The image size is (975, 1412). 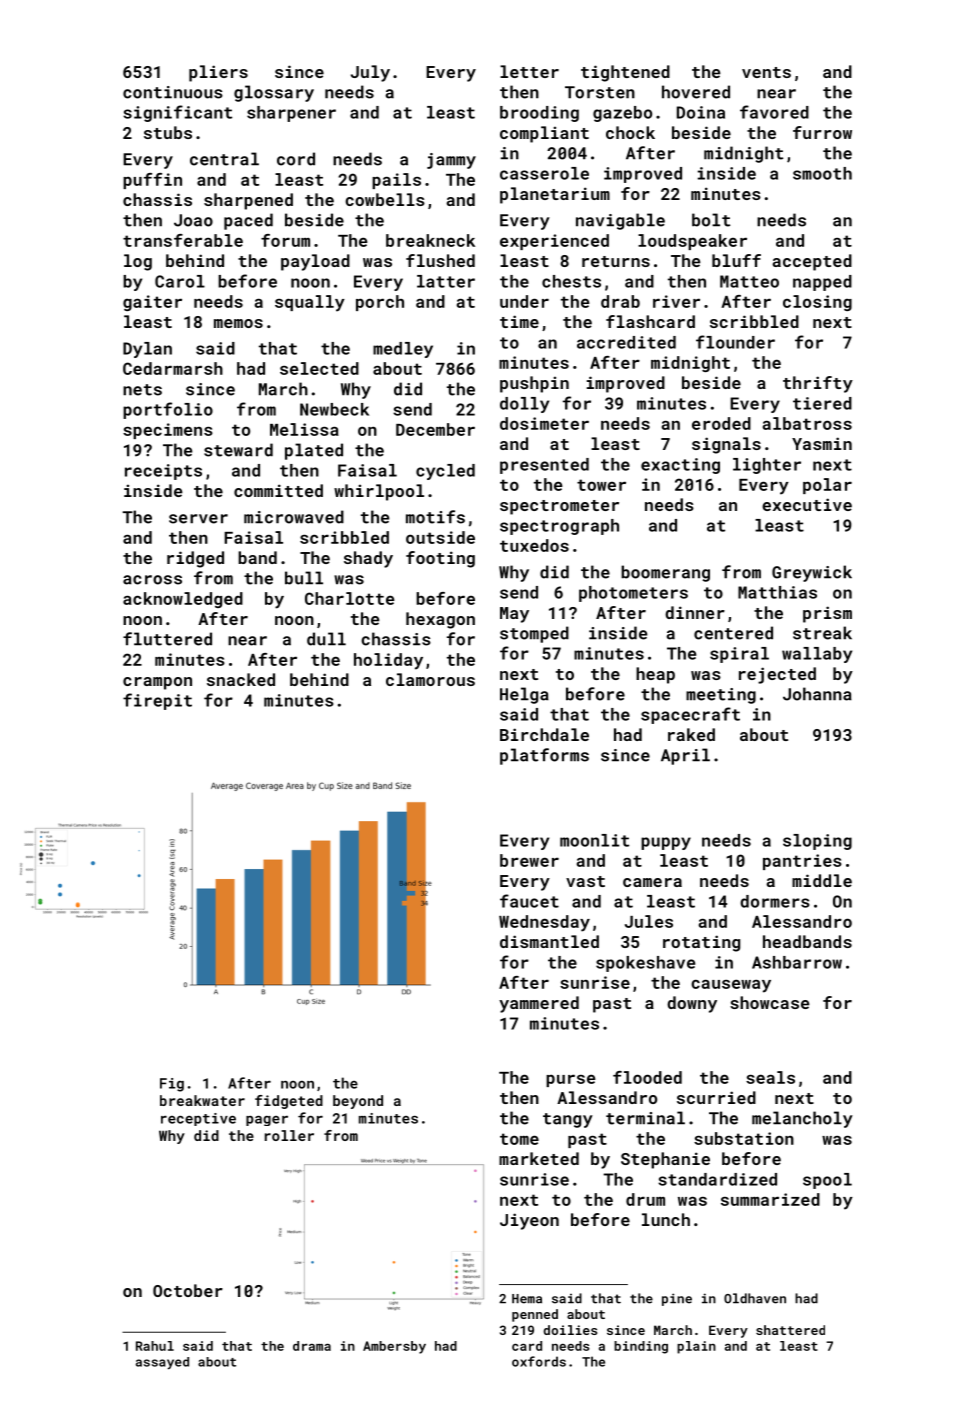 What do you see at coordinates (696, 1347) in the screenshot?
I see `plain` at bounding box center [696, 1347].
